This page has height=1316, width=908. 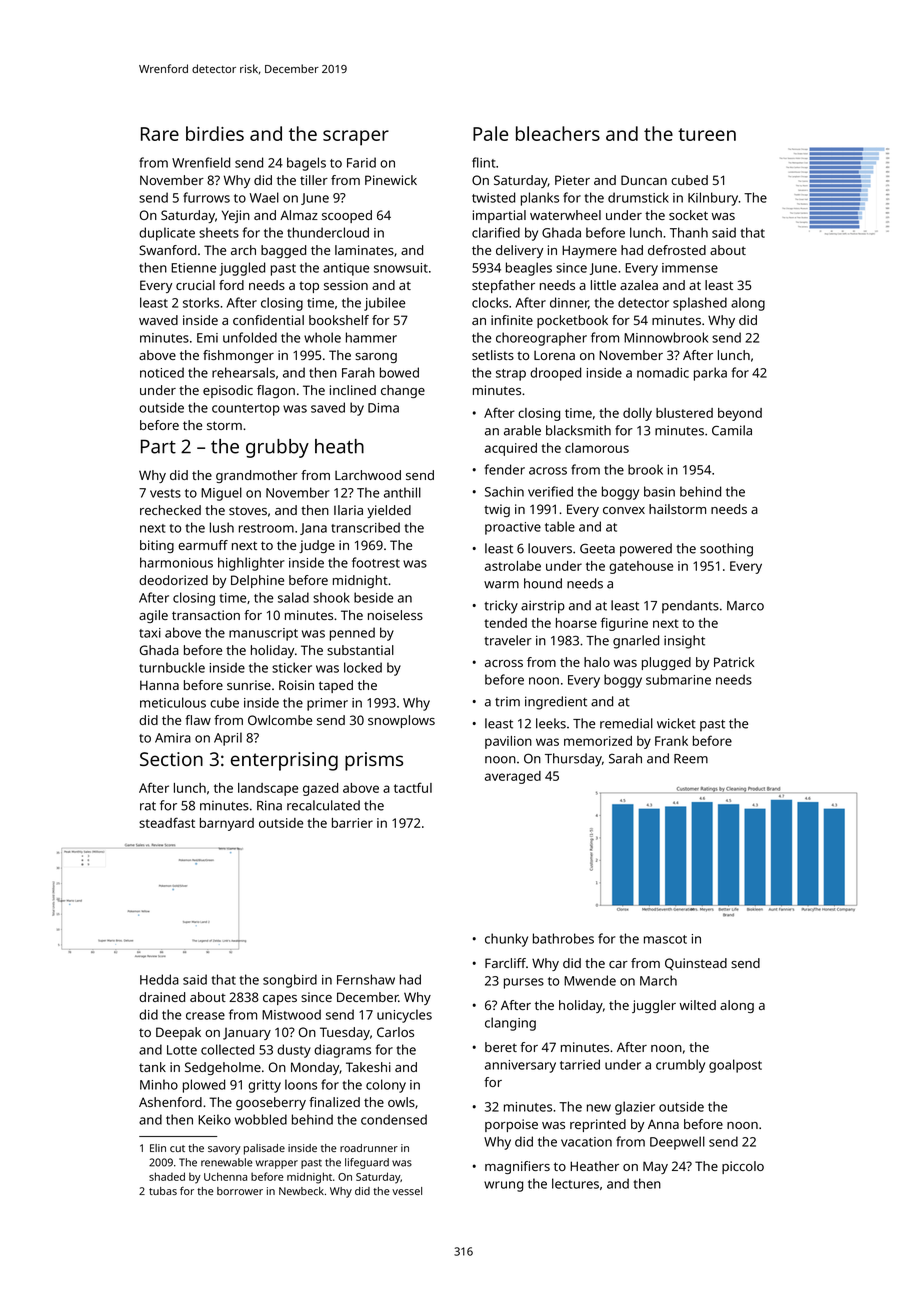 What do you see at coordinates (665, 939) in the page?
I see `mascot` at bounding box center [665, 939].
